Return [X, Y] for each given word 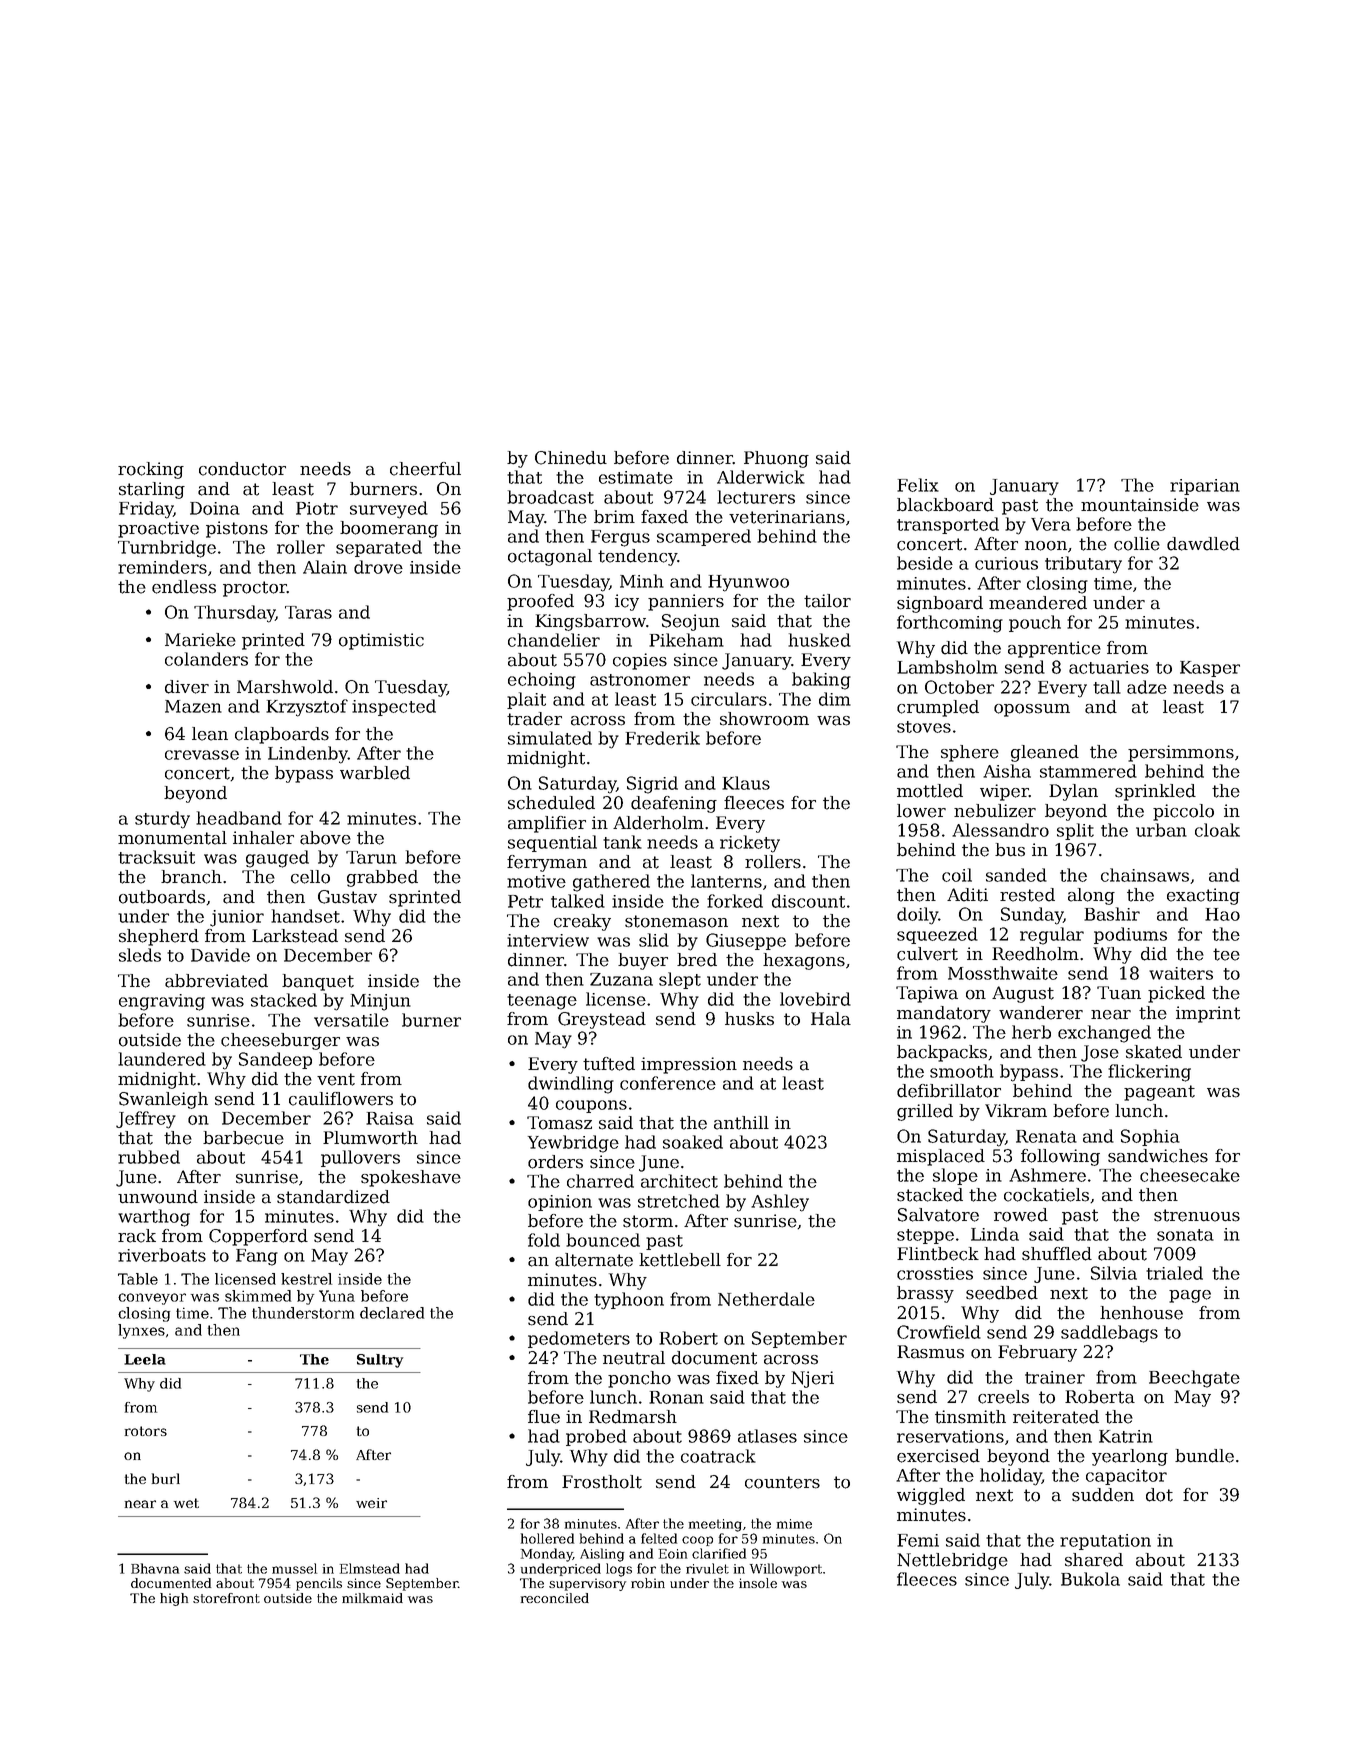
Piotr [317, 508]
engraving [162, 1002]
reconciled [555, 1598]
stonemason [676, 921]
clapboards [282, 735]
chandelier [554, 640]
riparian [1205, 487]
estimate [636, 477]
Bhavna [155, 1568]
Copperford [258, 1237]
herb [1031, 1032]
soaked [693, 1142]
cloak [1217, 830]
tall [1107, 687]
